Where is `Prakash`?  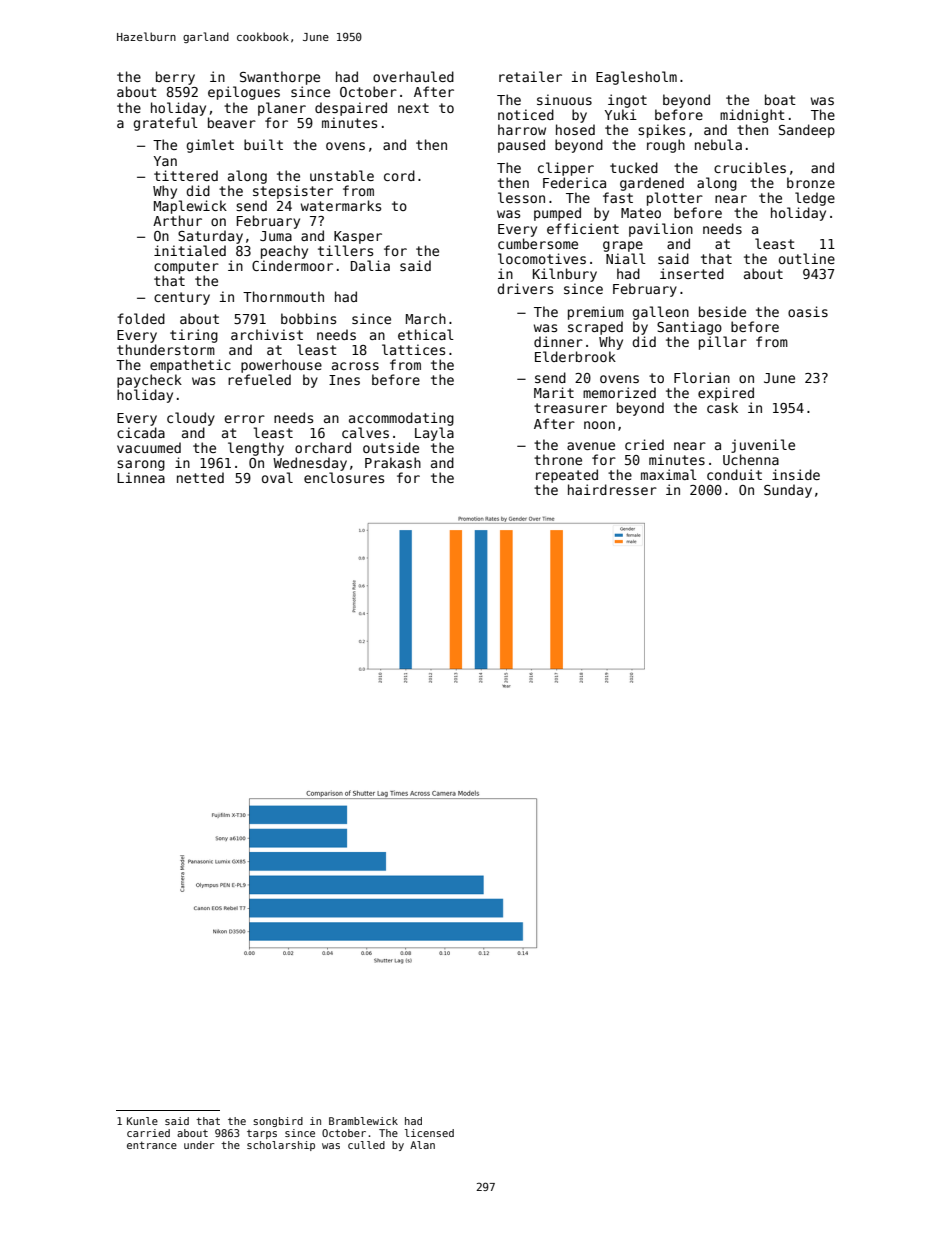 Prakash is located at coordinates (393, 462).
